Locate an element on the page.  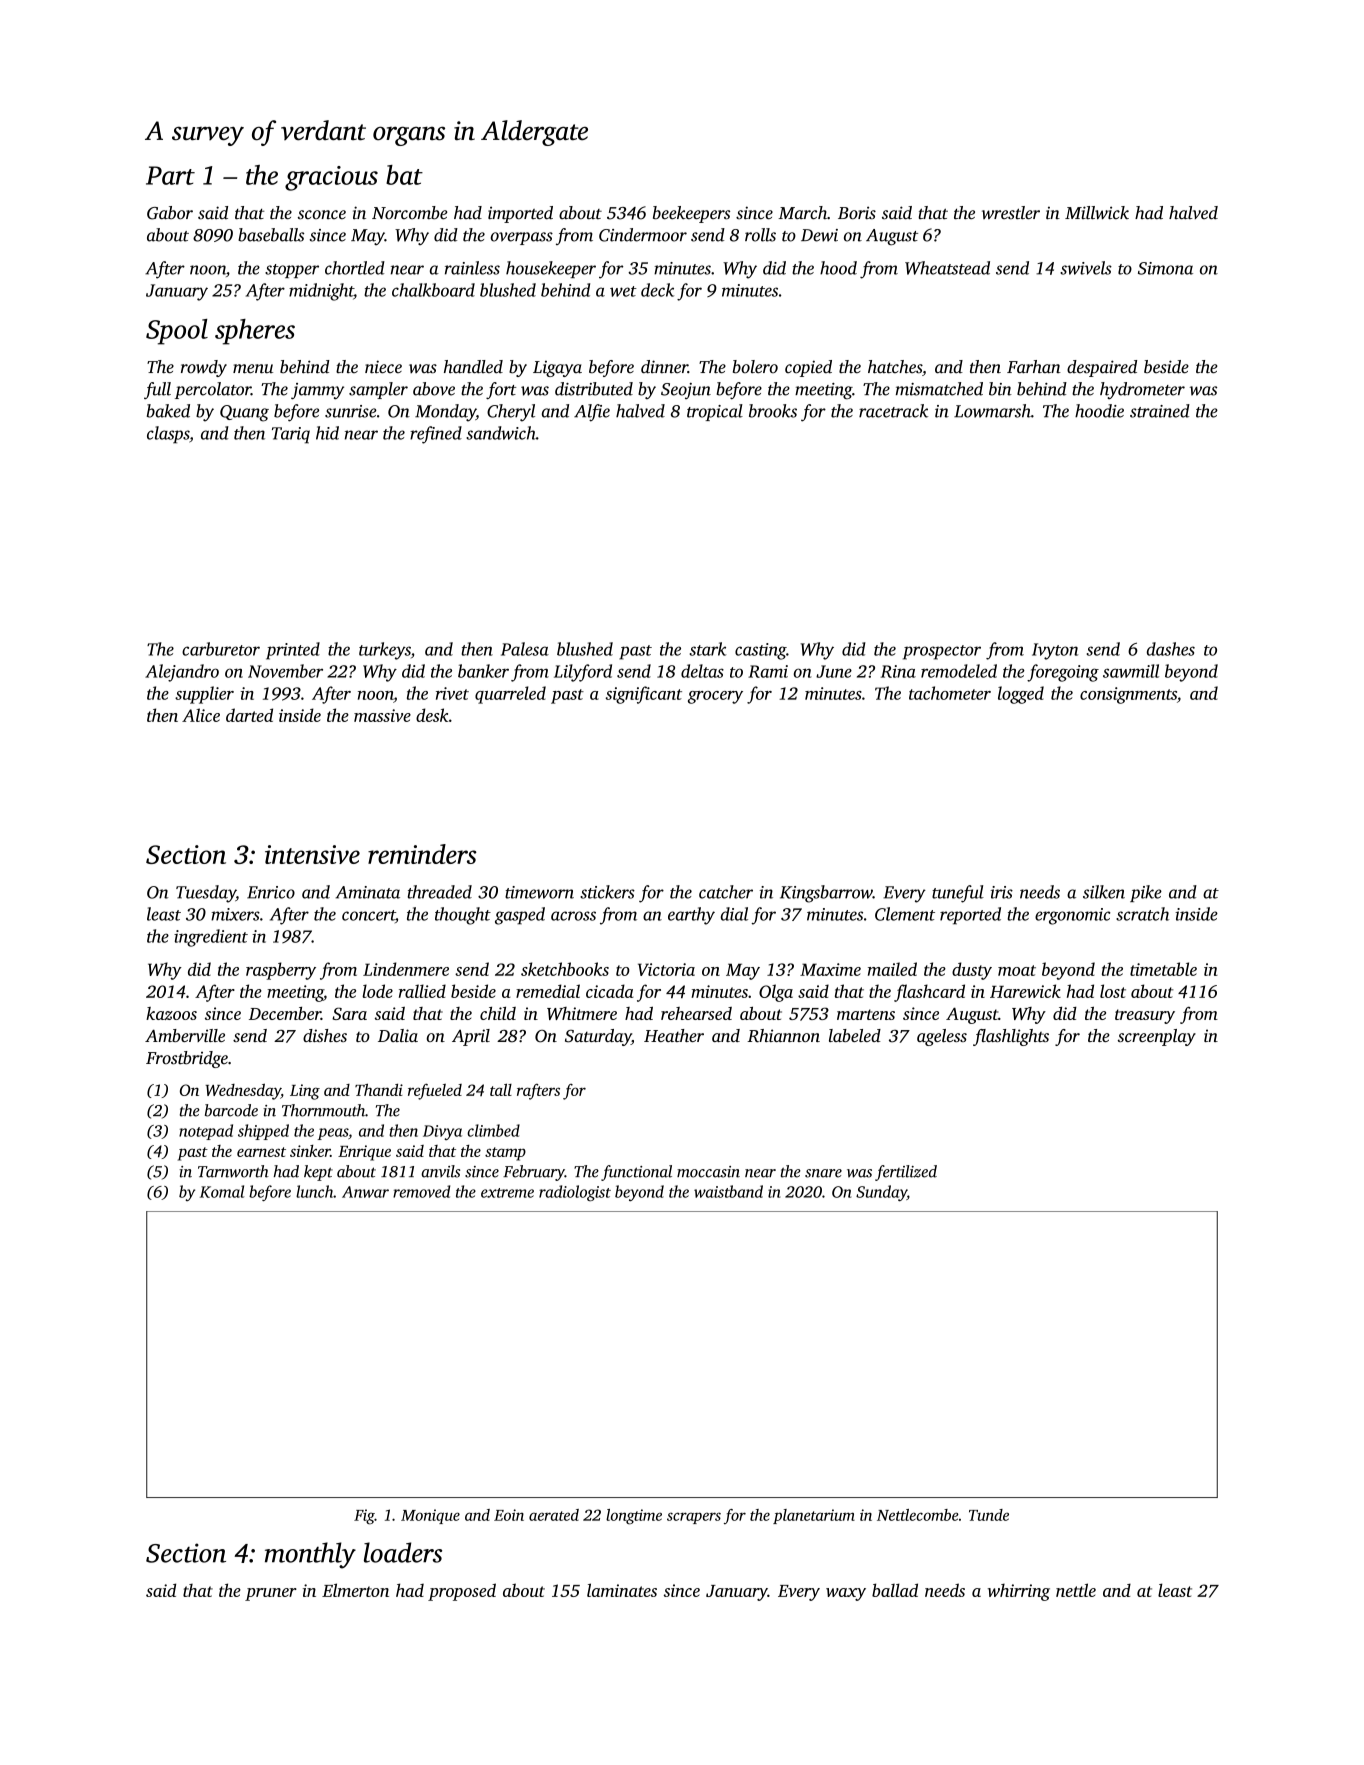
gracious is located at coordinates (331, 178).
